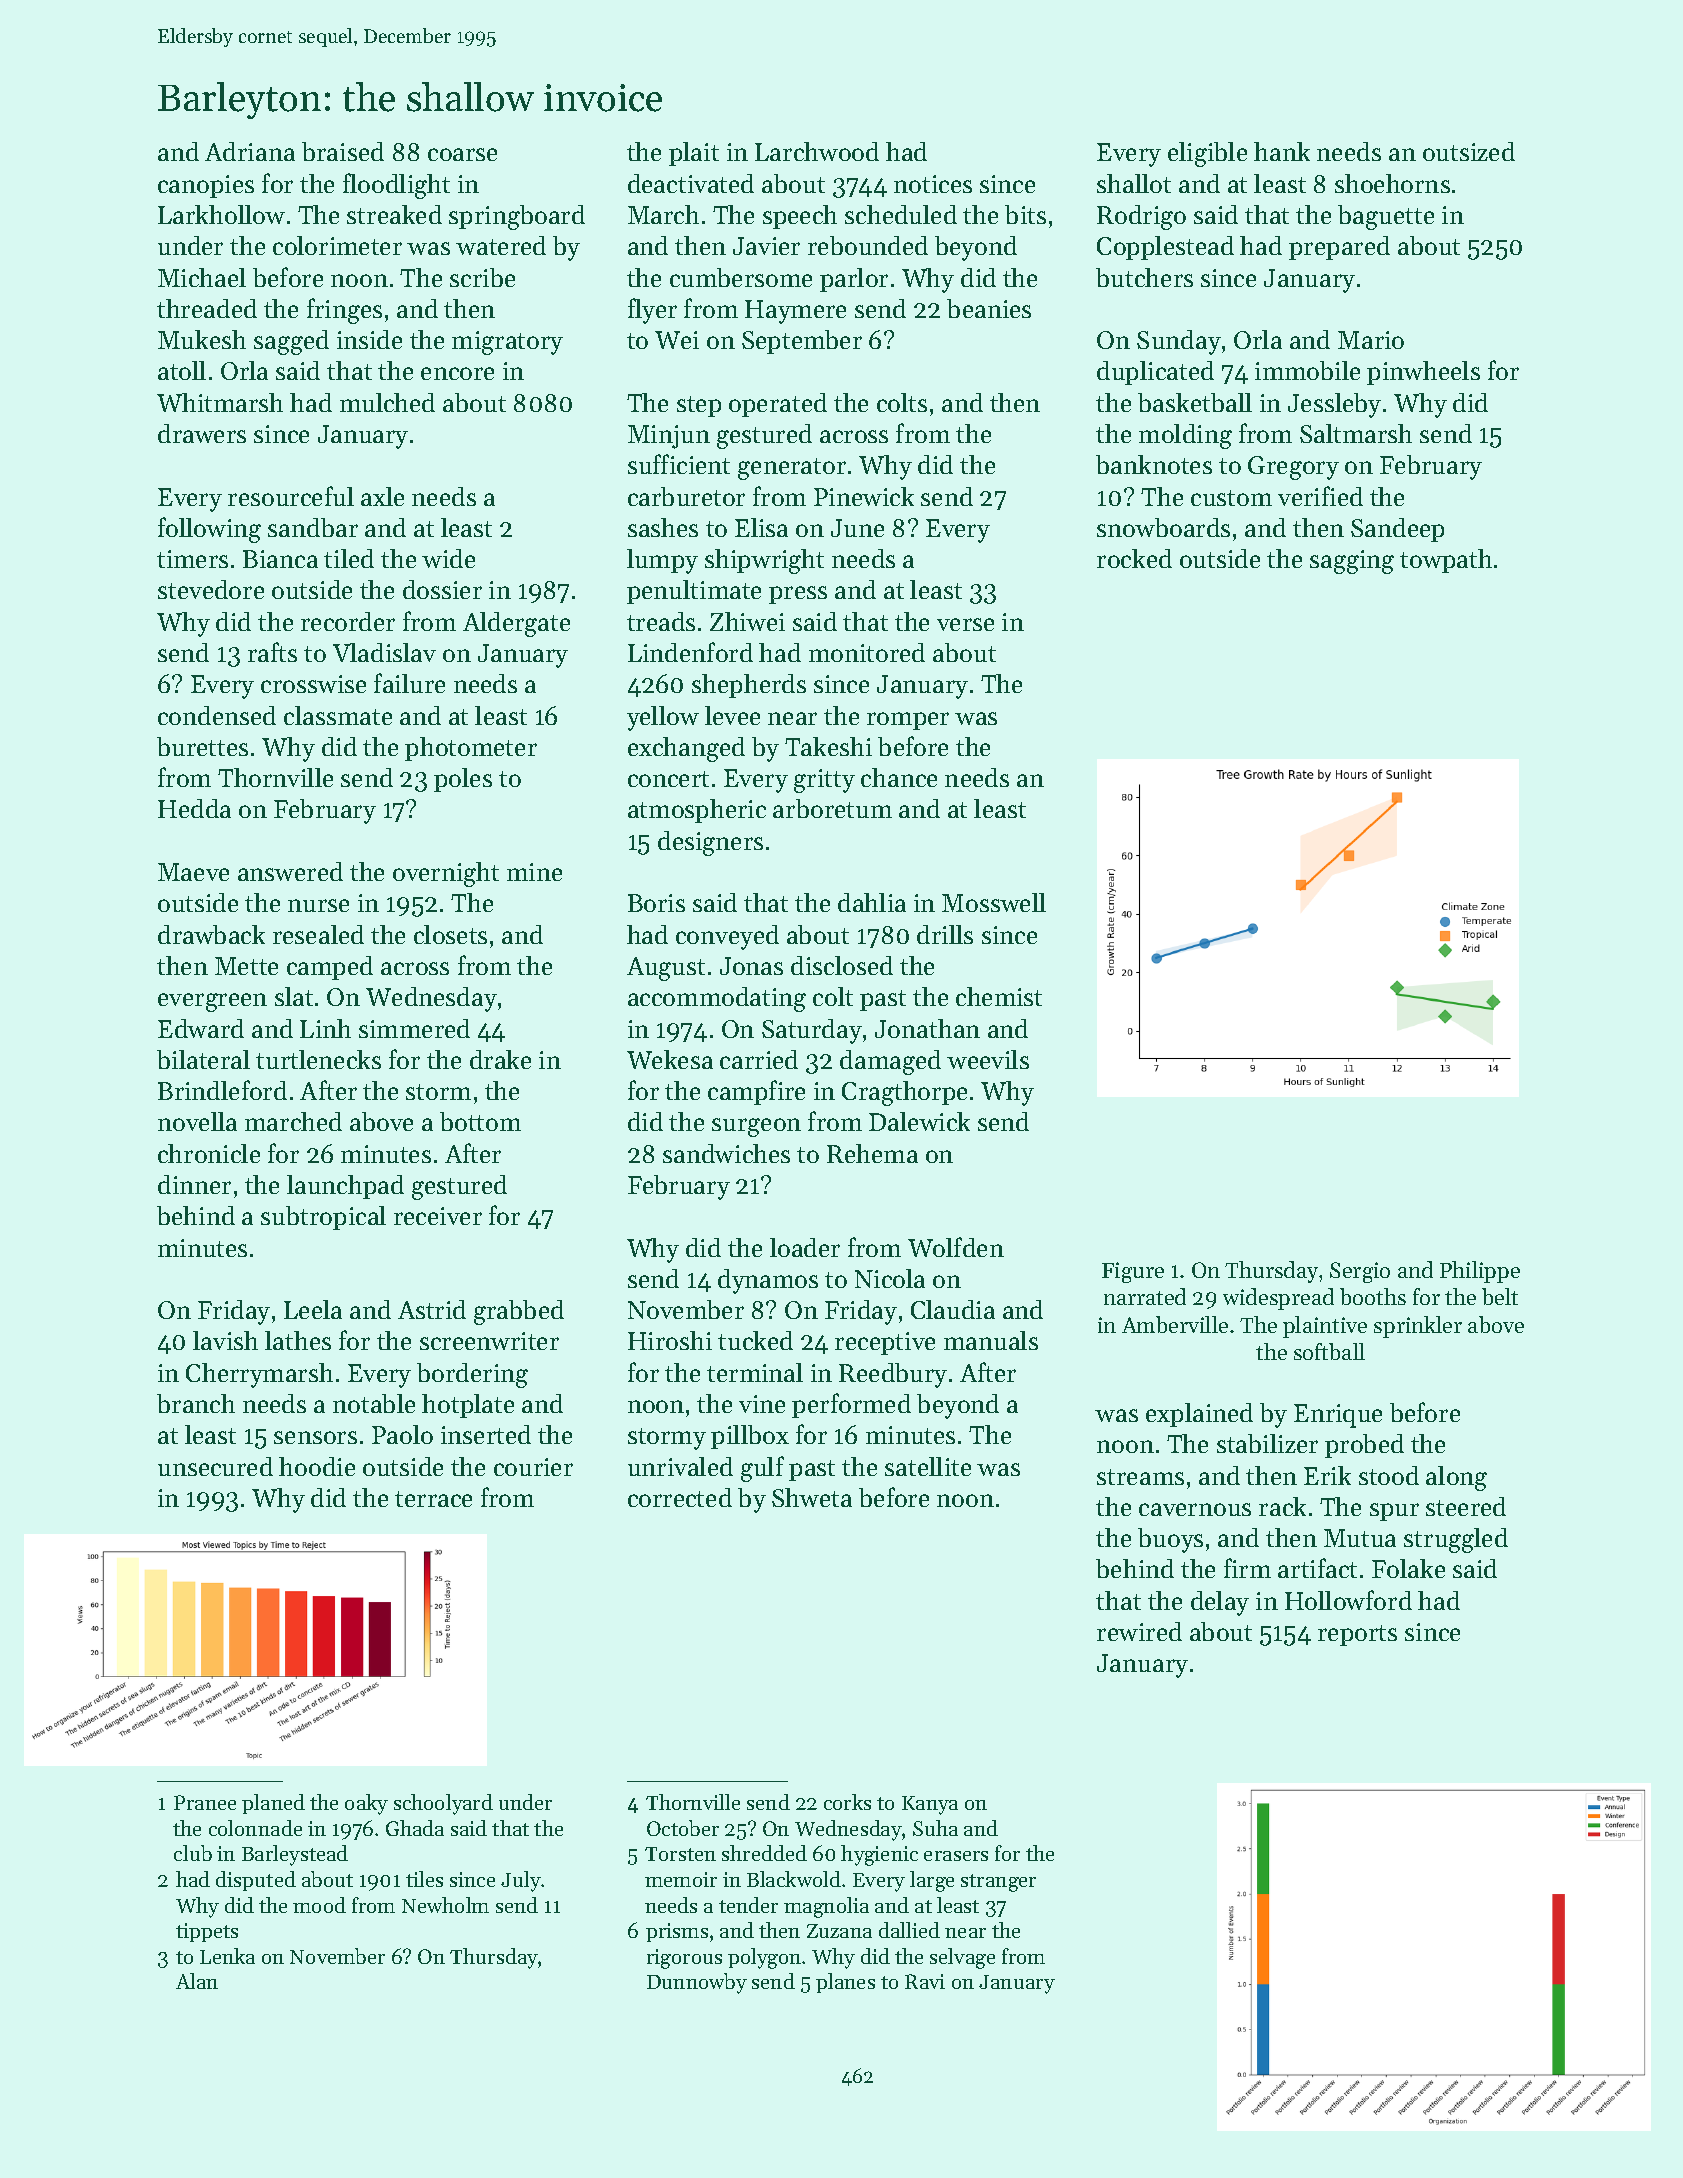  I want to click on Ravi, so click(925, 1981).
